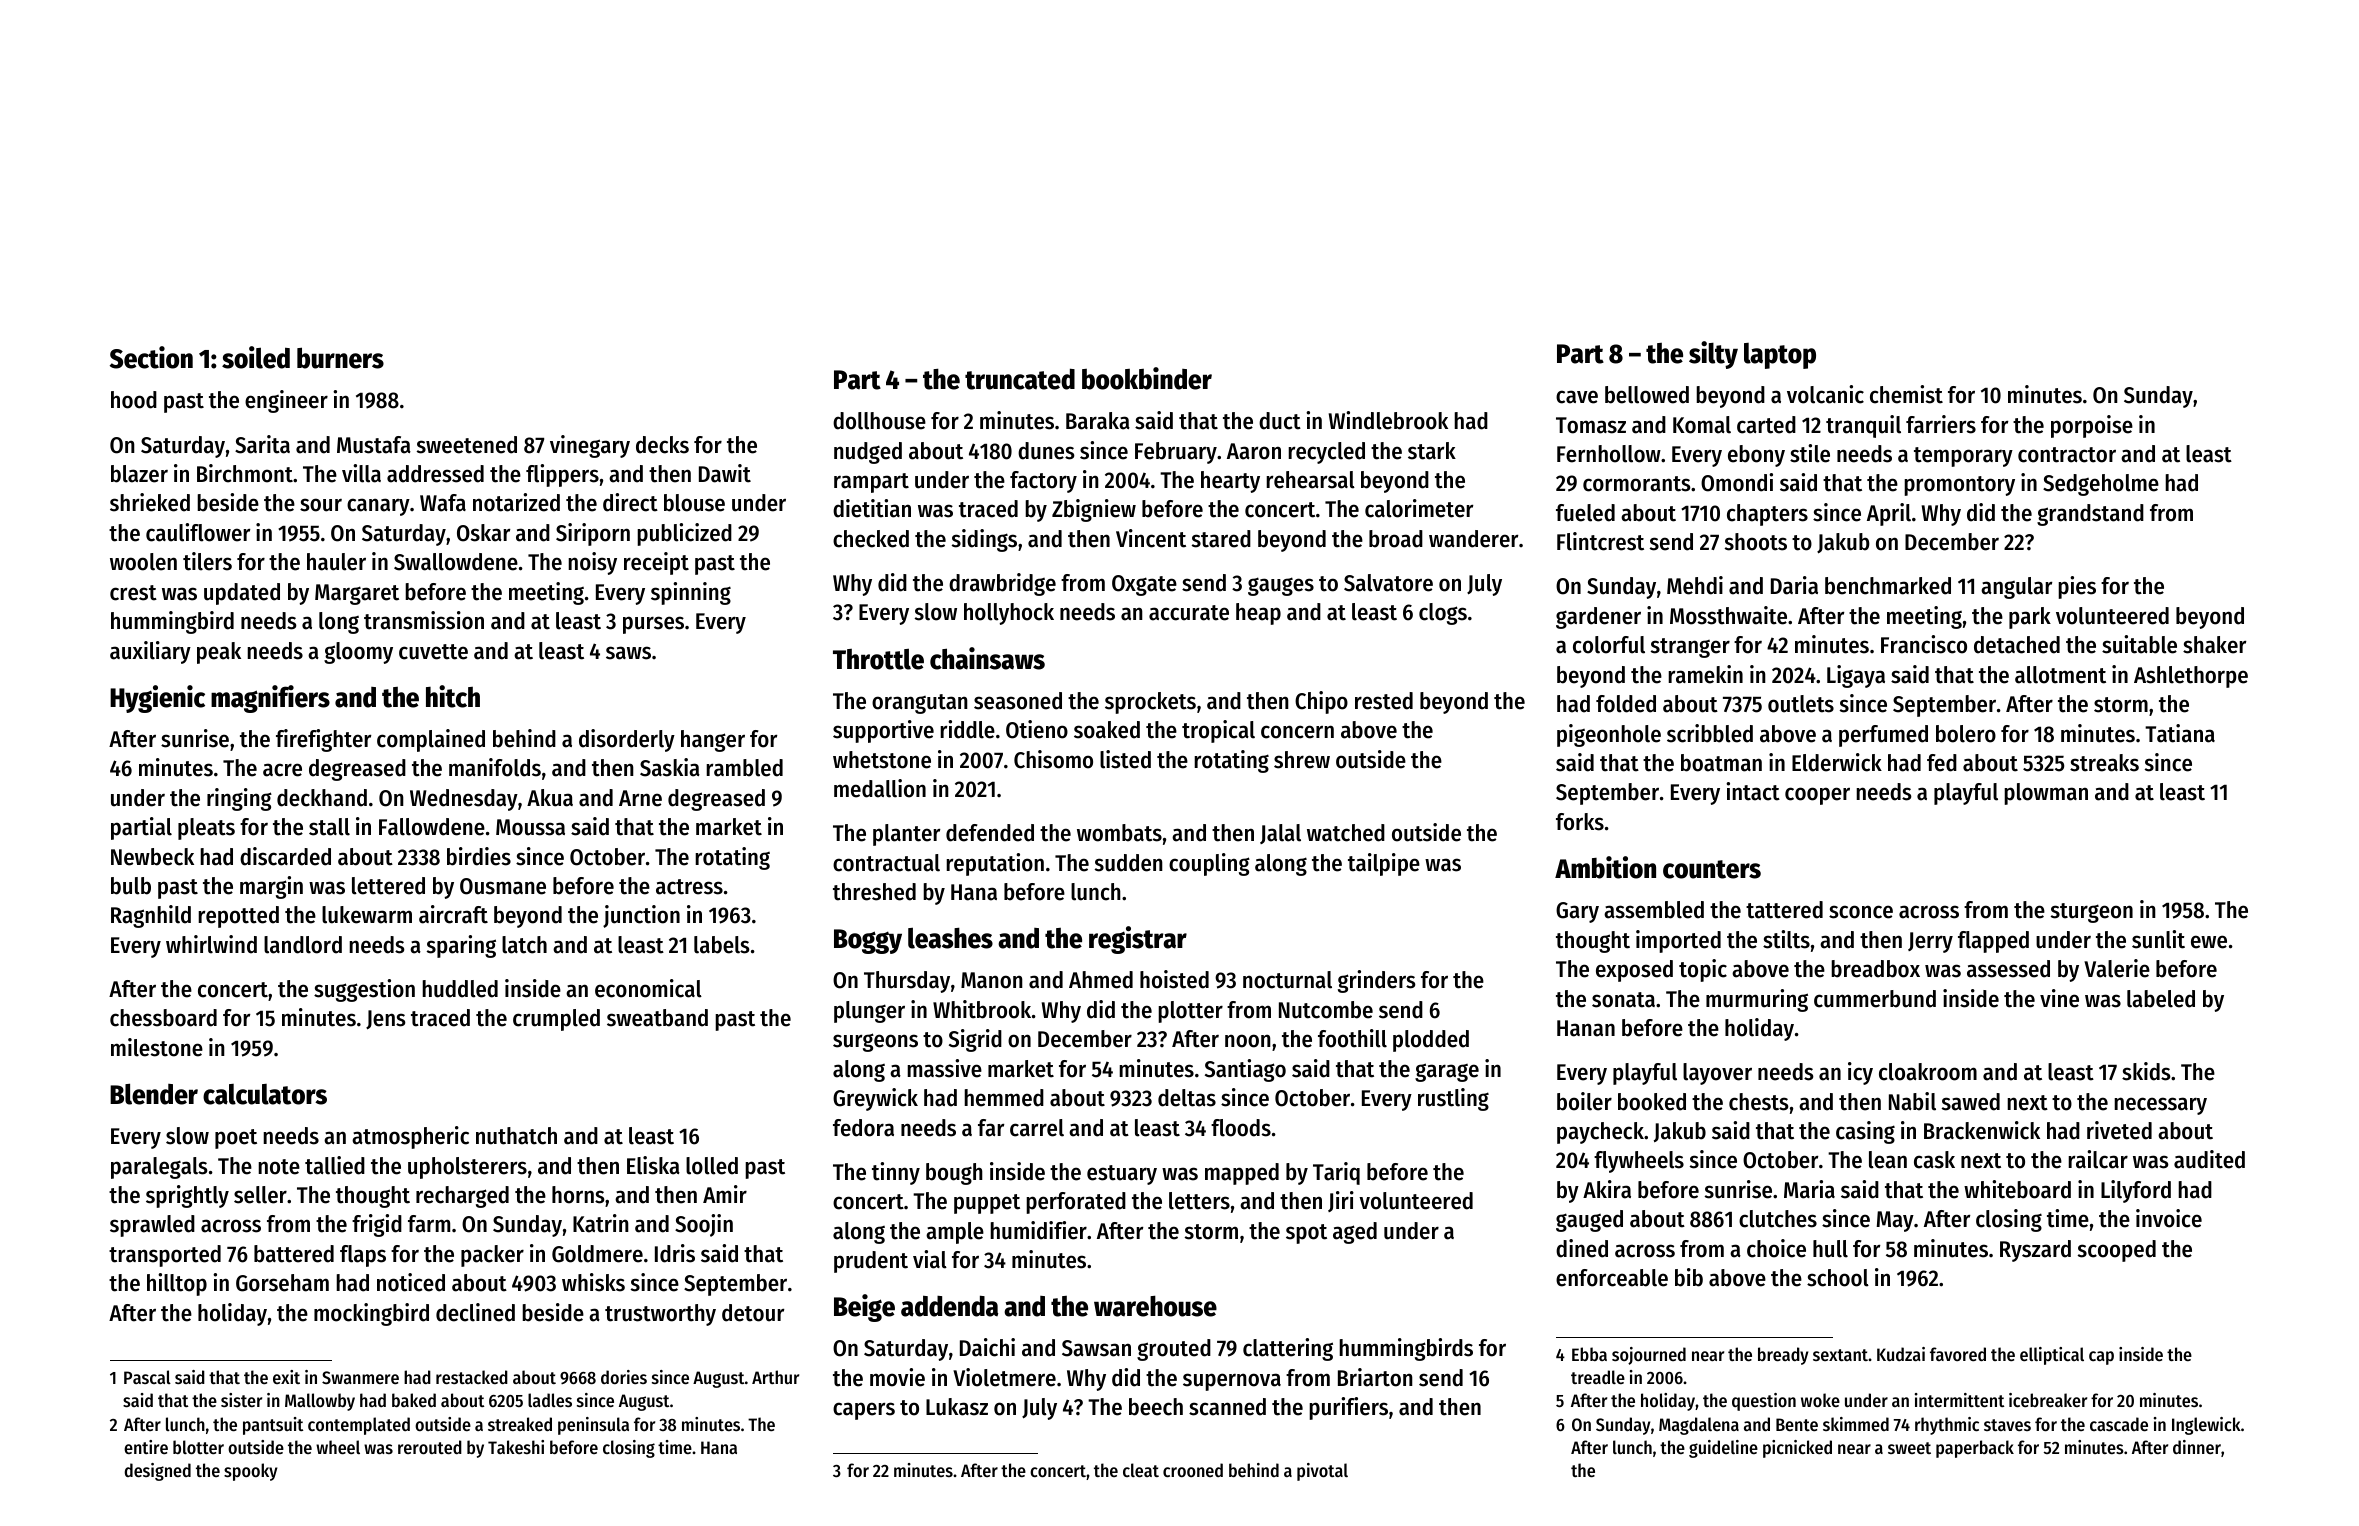  What do you see at coordinates (975, 1040) in the image?
I see `Sigrid` at bounding box center [975, 1040].
